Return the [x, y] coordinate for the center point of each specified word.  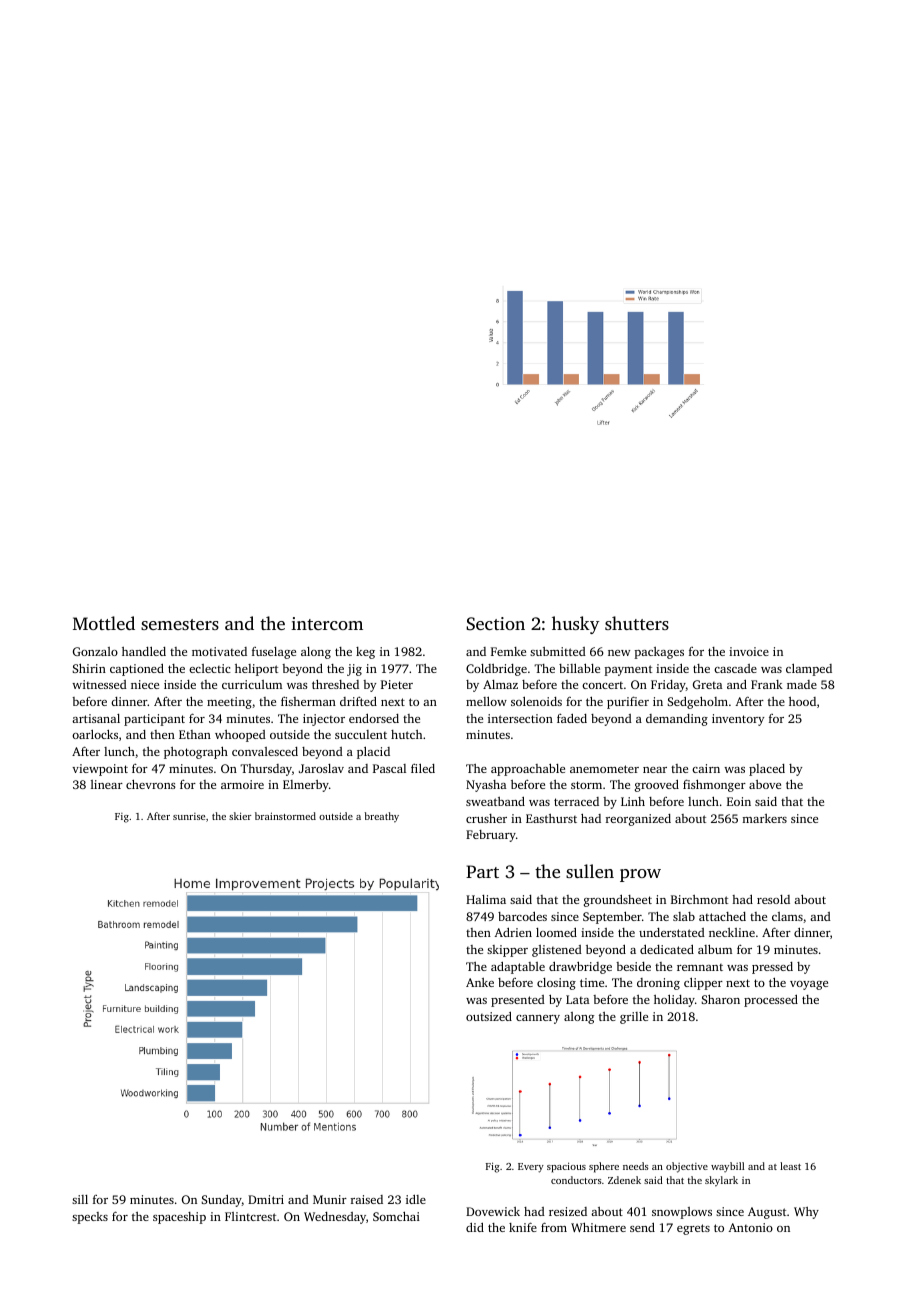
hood [802, 701]
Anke [480, 982]
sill [80, 1199]
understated [672, 932]
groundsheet [618, 900]
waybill [727, 1167]
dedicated [667, 949]
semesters [180, 624]
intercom [327, 623]
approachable [528, 769]
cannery [538, 1019]
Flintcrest [250, 1216]
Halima [486, 899]
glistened [557, 951]
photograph [196, 752]
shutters [637, 623]
